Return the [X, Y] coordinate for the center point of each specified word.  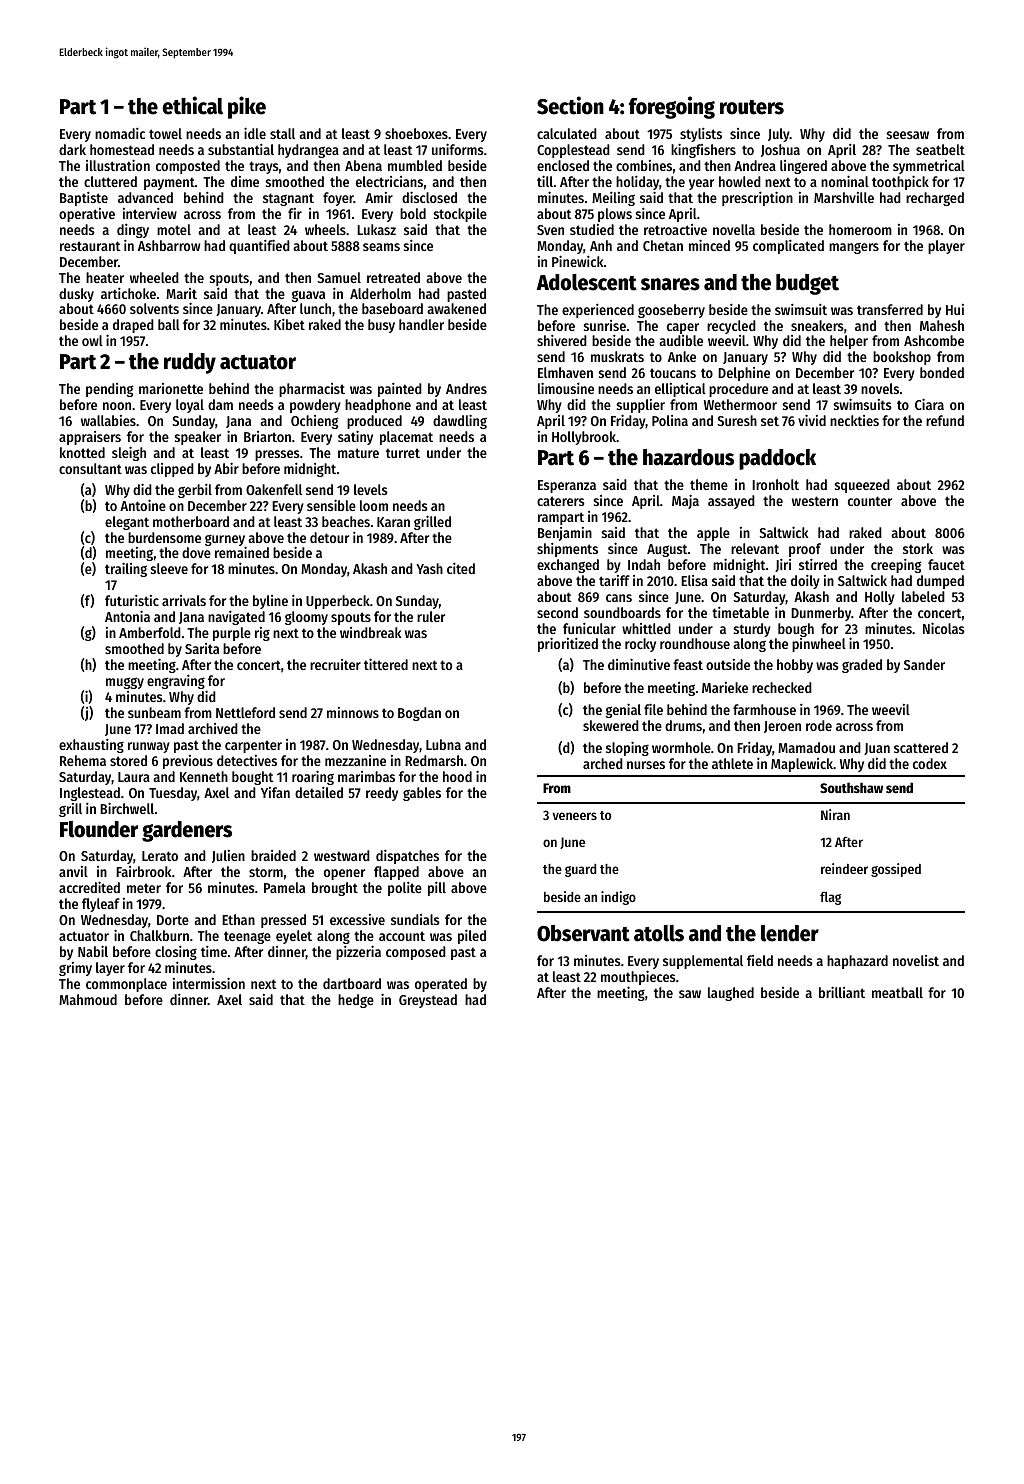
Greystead [428, 1001]
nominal [845, 181]
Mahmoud [88, 999]
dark [72, 149]
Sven [550, 230]
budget [807, 284]
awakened [456, 308]
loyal [190, 406]
